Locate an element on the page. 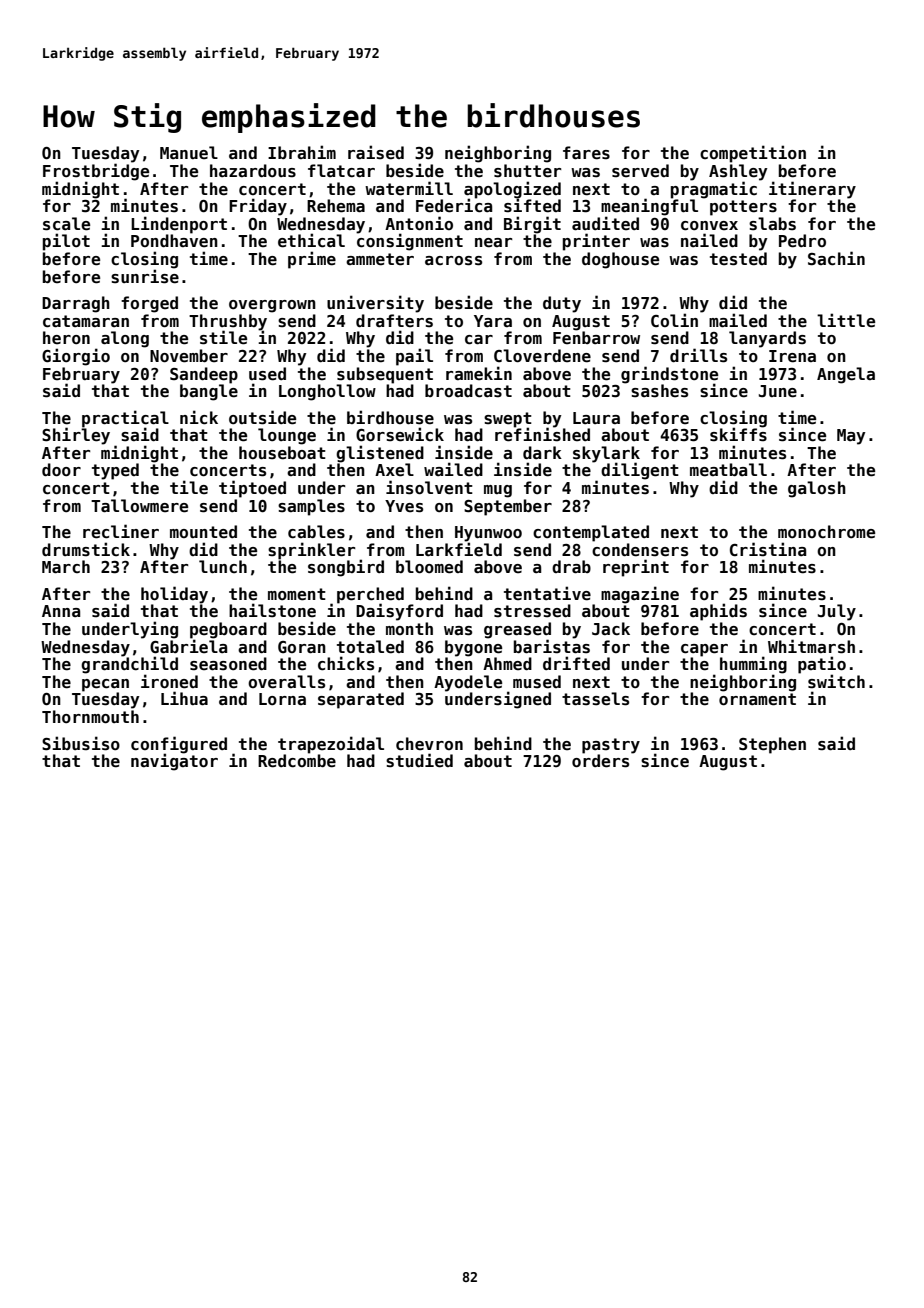 The height and width of the document is (1308, 924). door is located at coordinates (61, 469).
